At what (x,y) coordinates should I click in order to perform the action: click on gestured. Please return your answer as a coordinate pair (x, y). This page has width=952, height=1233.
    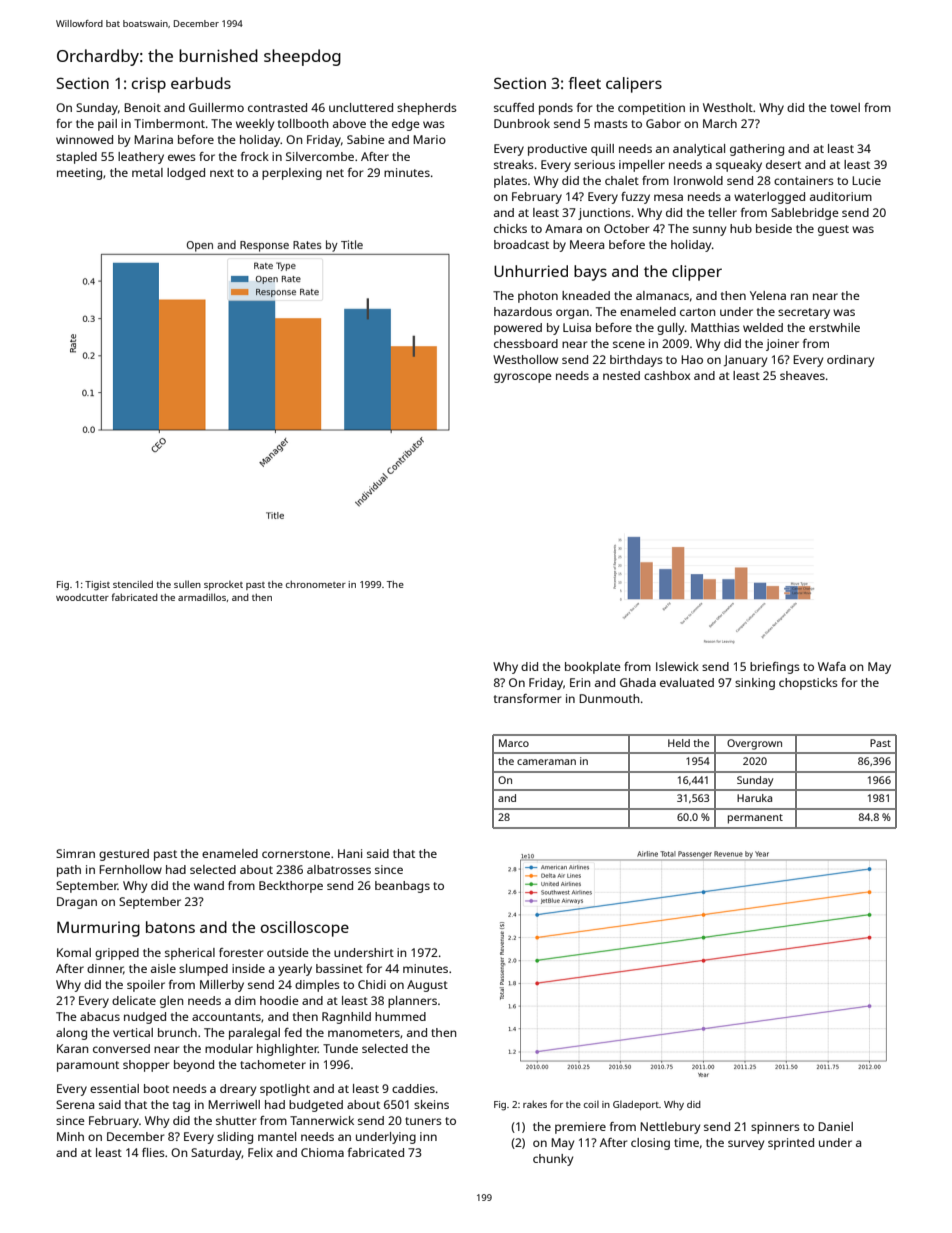
    Looking at the image, I should click on (124, 855).
